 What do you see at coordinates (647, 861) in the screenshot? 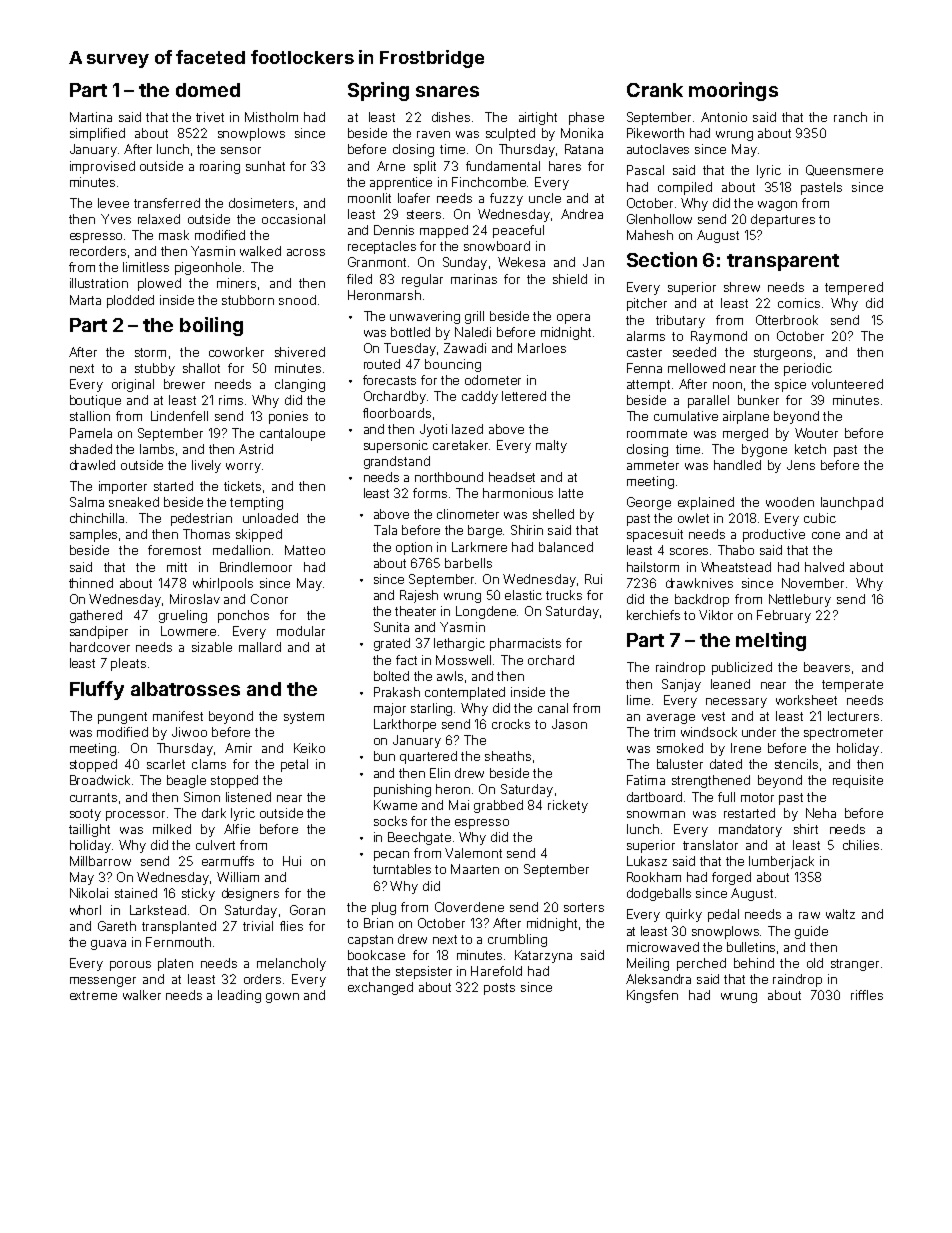
I see `Lukasz` at bounding box center [647, 861].
